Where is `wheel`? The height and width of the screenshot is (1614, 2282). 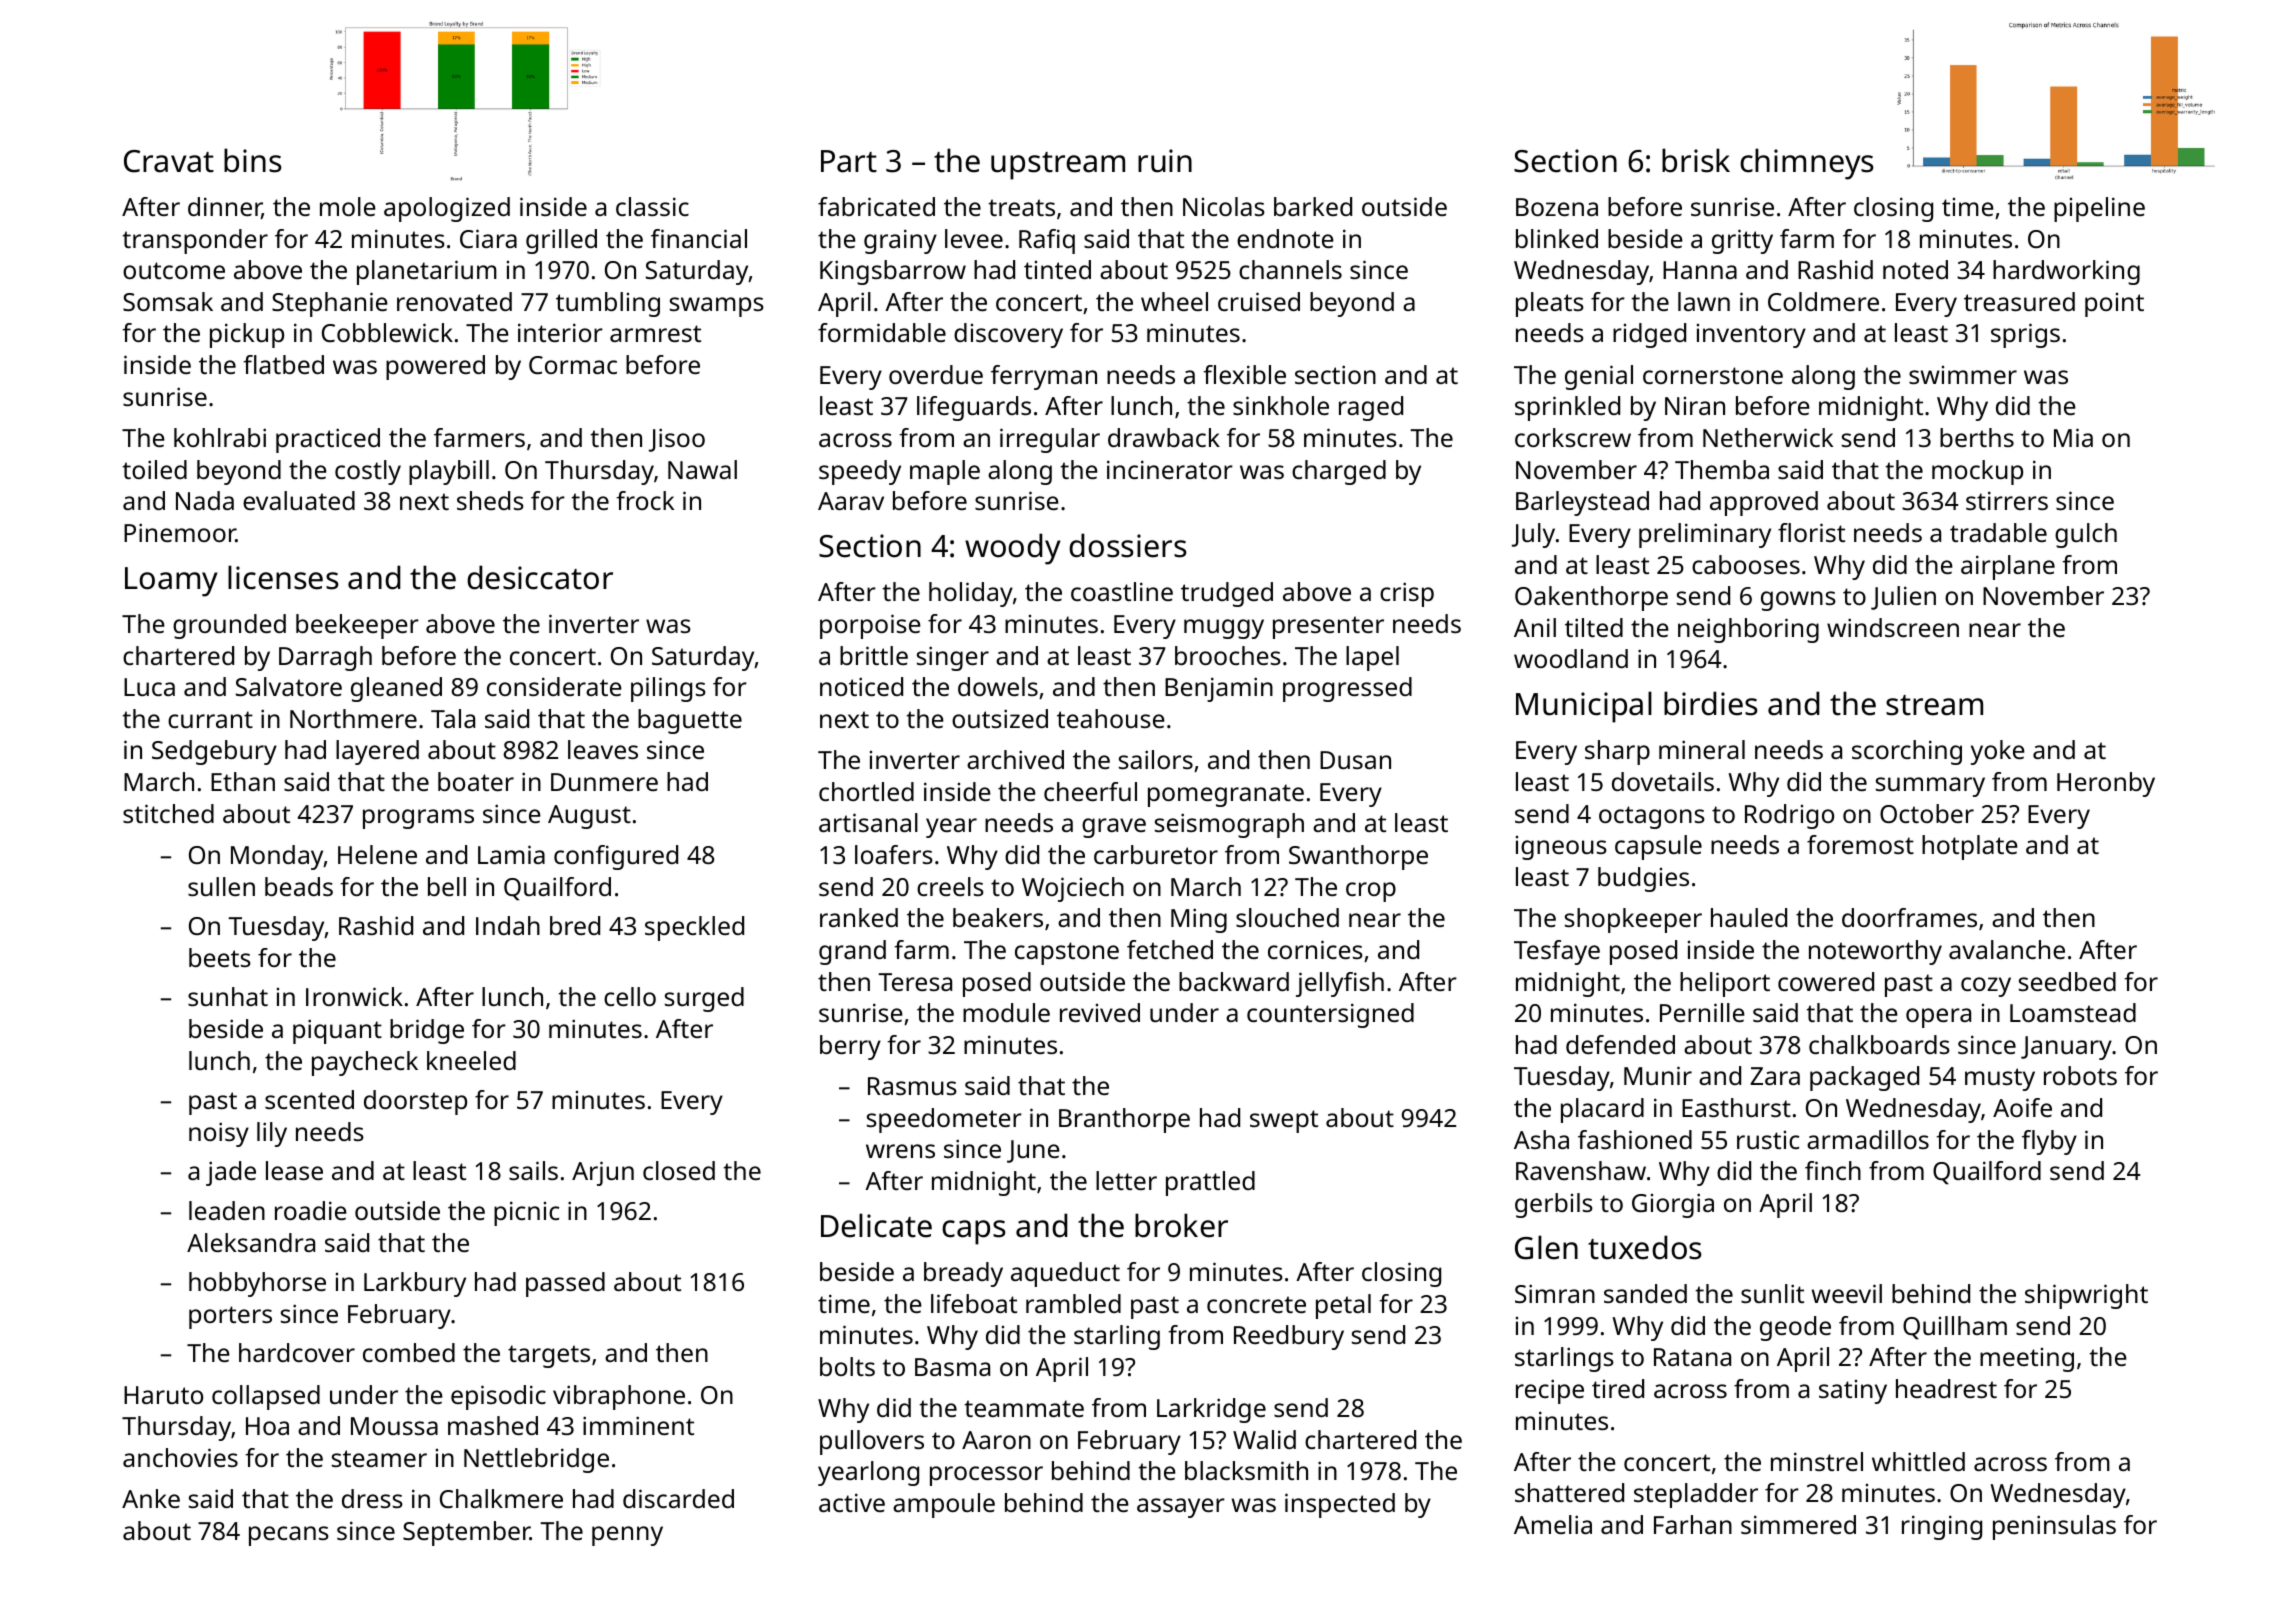 wheel is located at coordinates (1174, 301).
